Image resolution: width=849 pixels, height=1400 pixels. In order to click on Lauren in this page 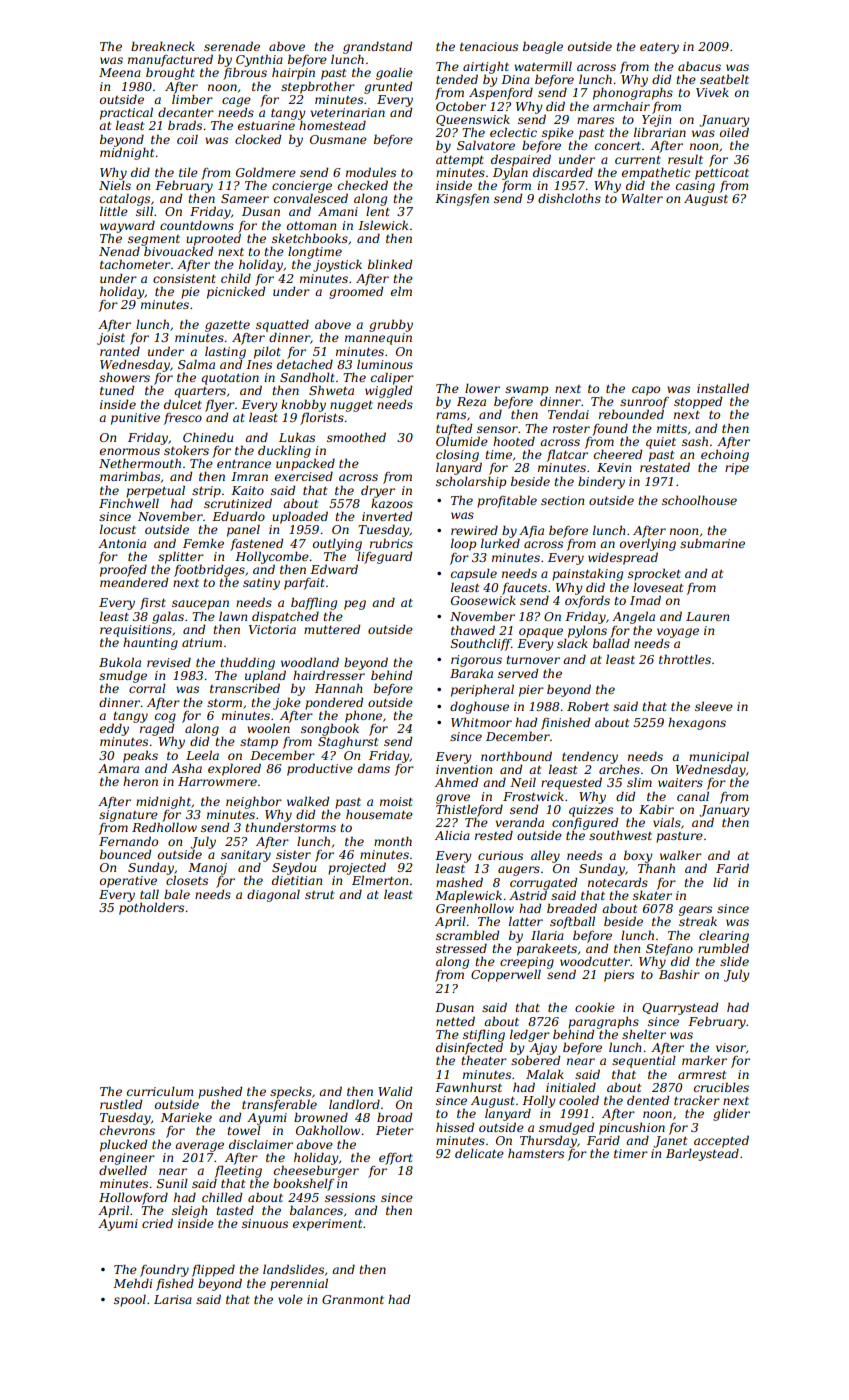, I will do `click(707, 616)`.
